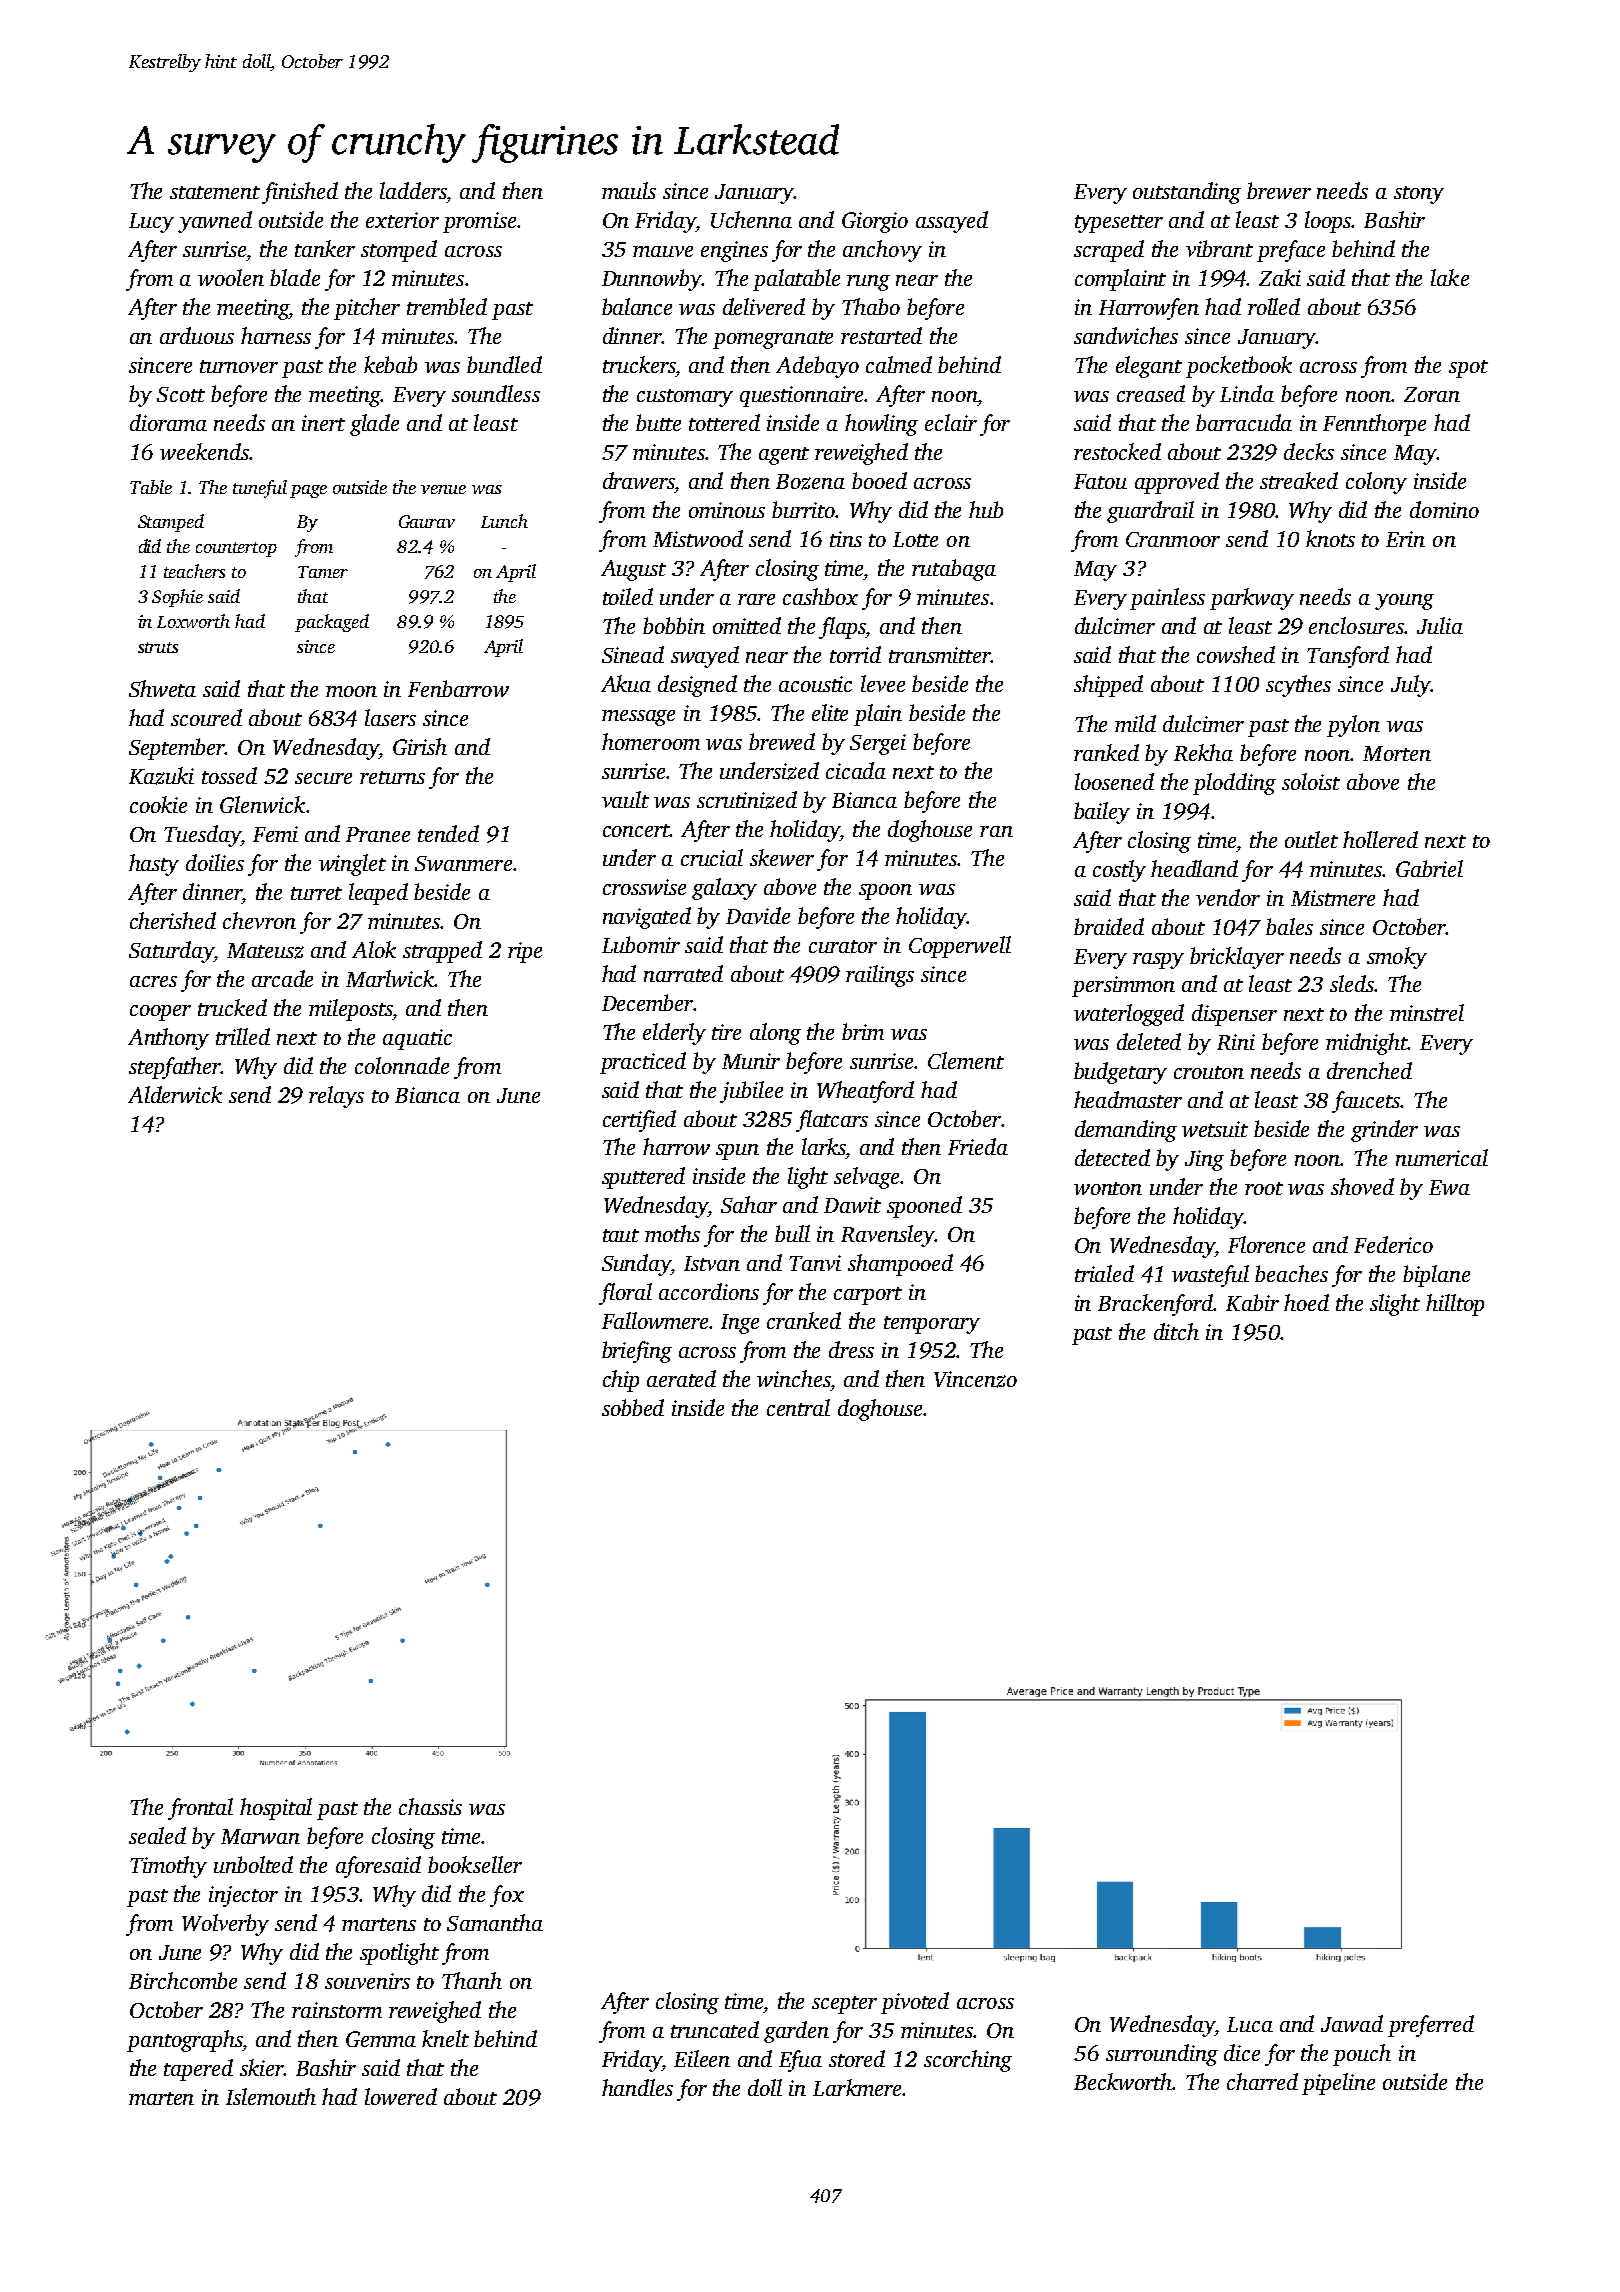  Describe the element at coordinates (978, 1146) in the screenshot. I see `Frieda` at that location.
